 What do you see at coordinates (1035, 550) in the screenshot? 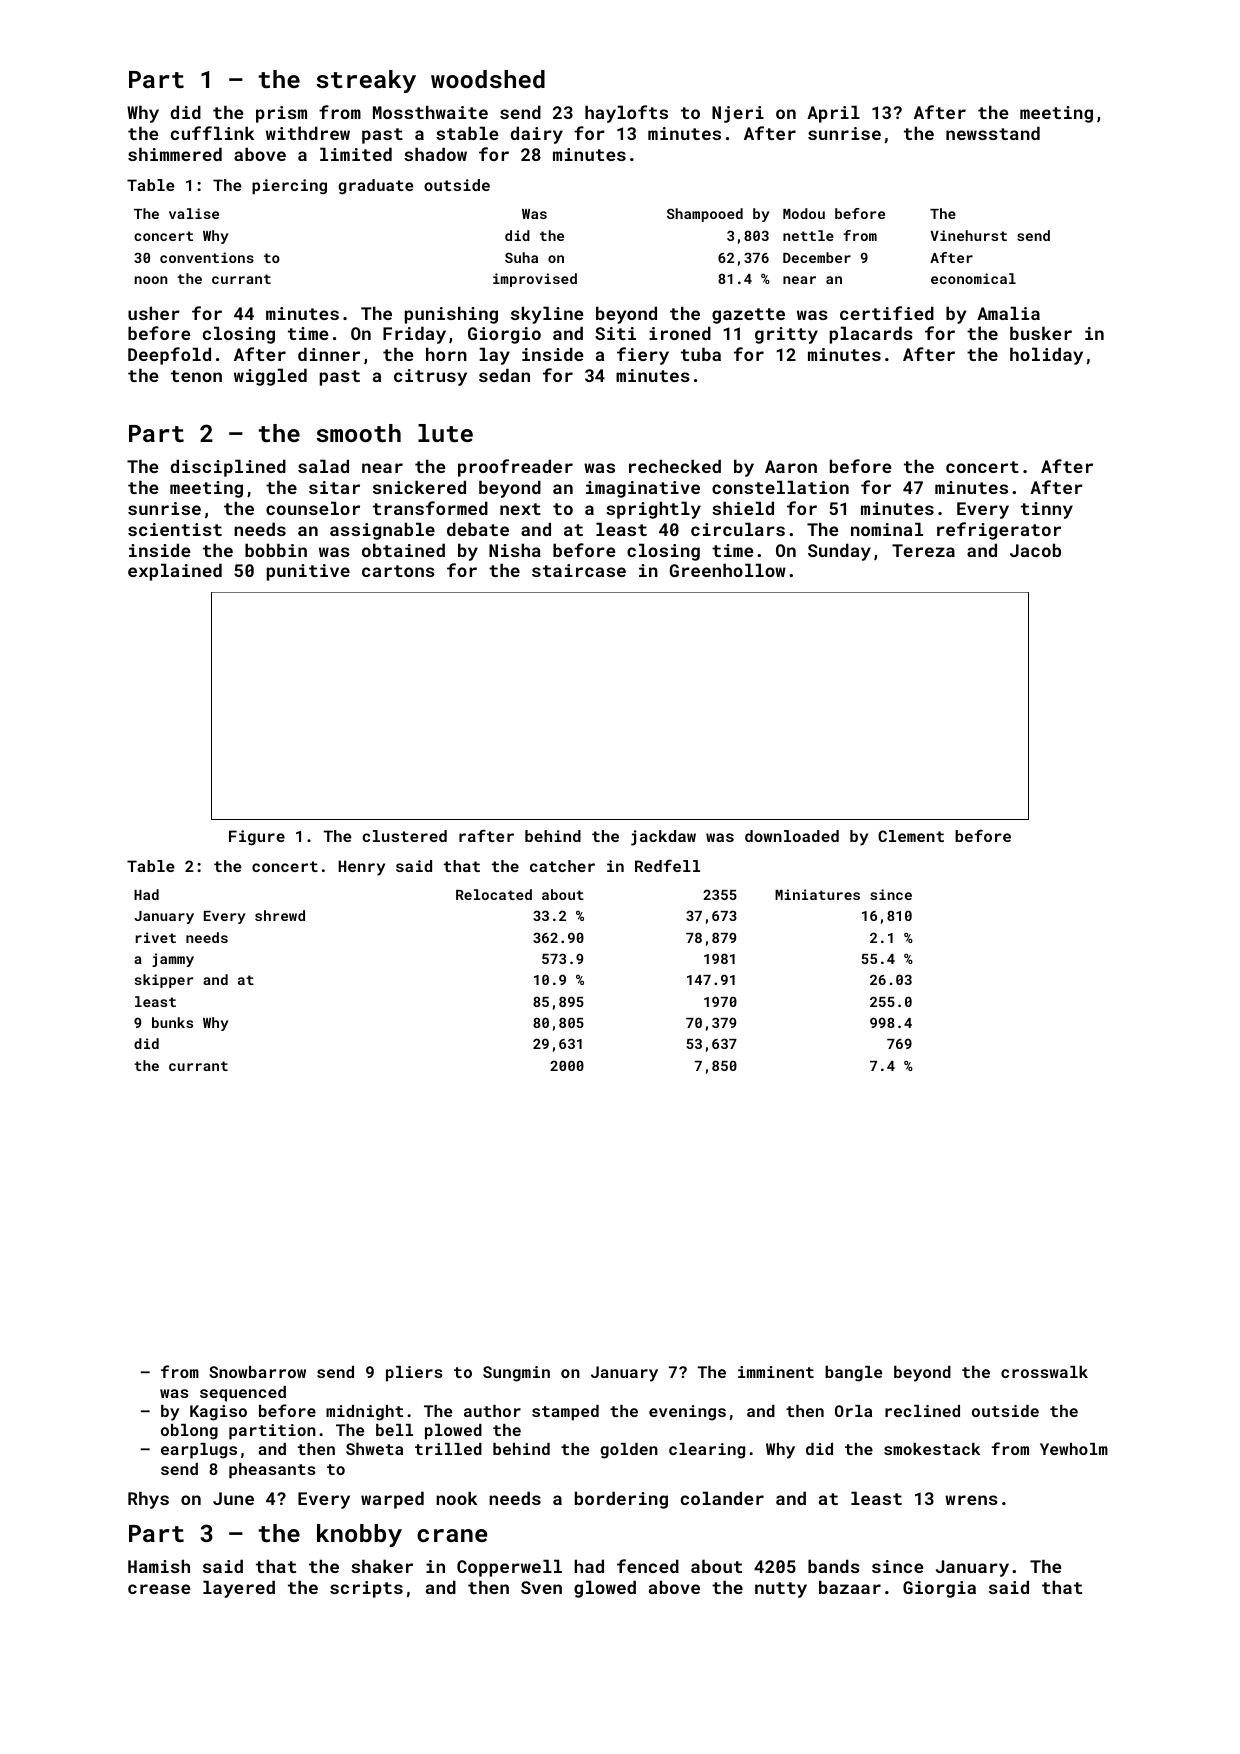
I see `Jacob` at bounding box center [1035, 550].
